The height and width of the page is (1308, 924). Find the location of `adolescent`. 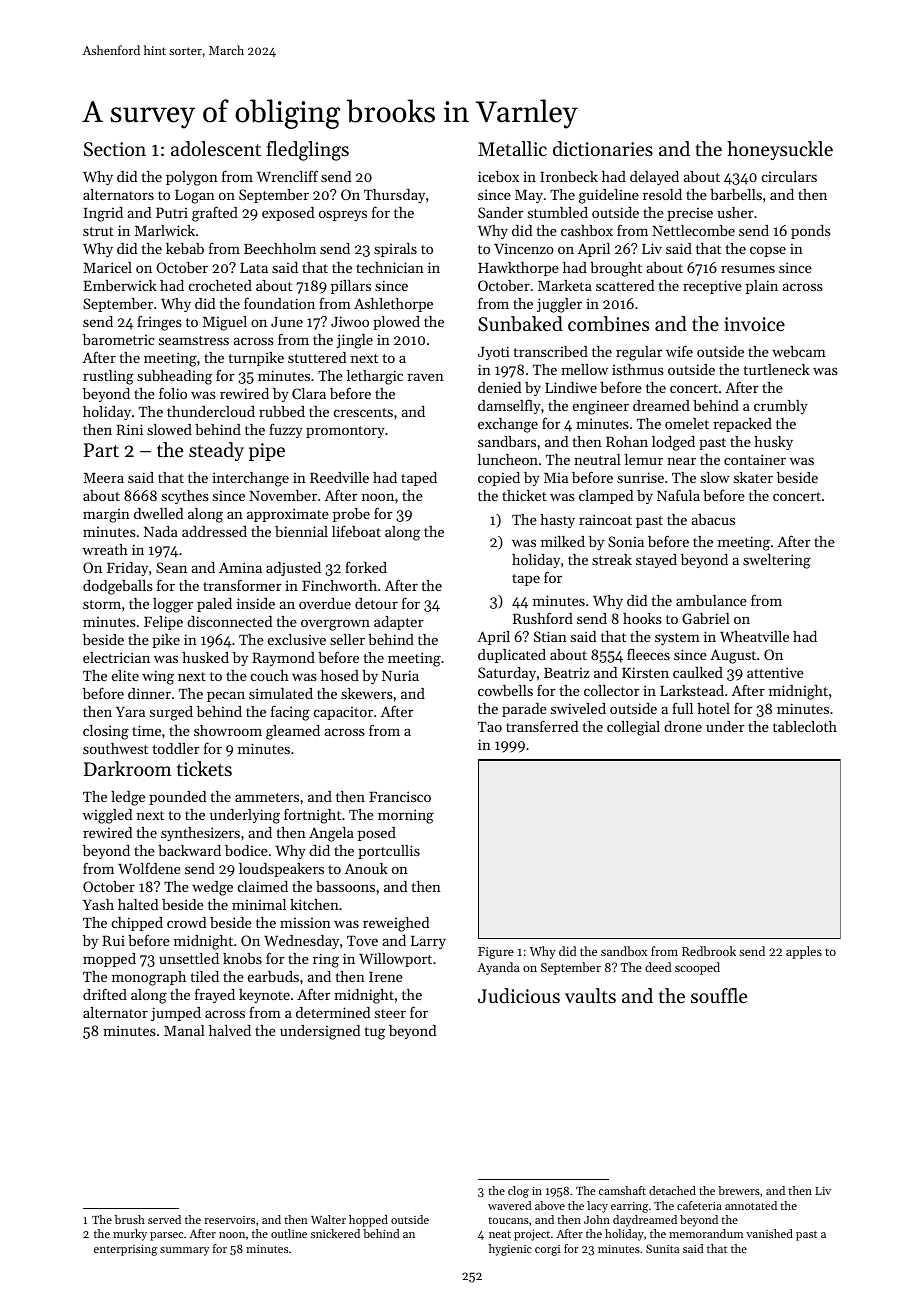

adolescent is located at coordinates (216, 148).
